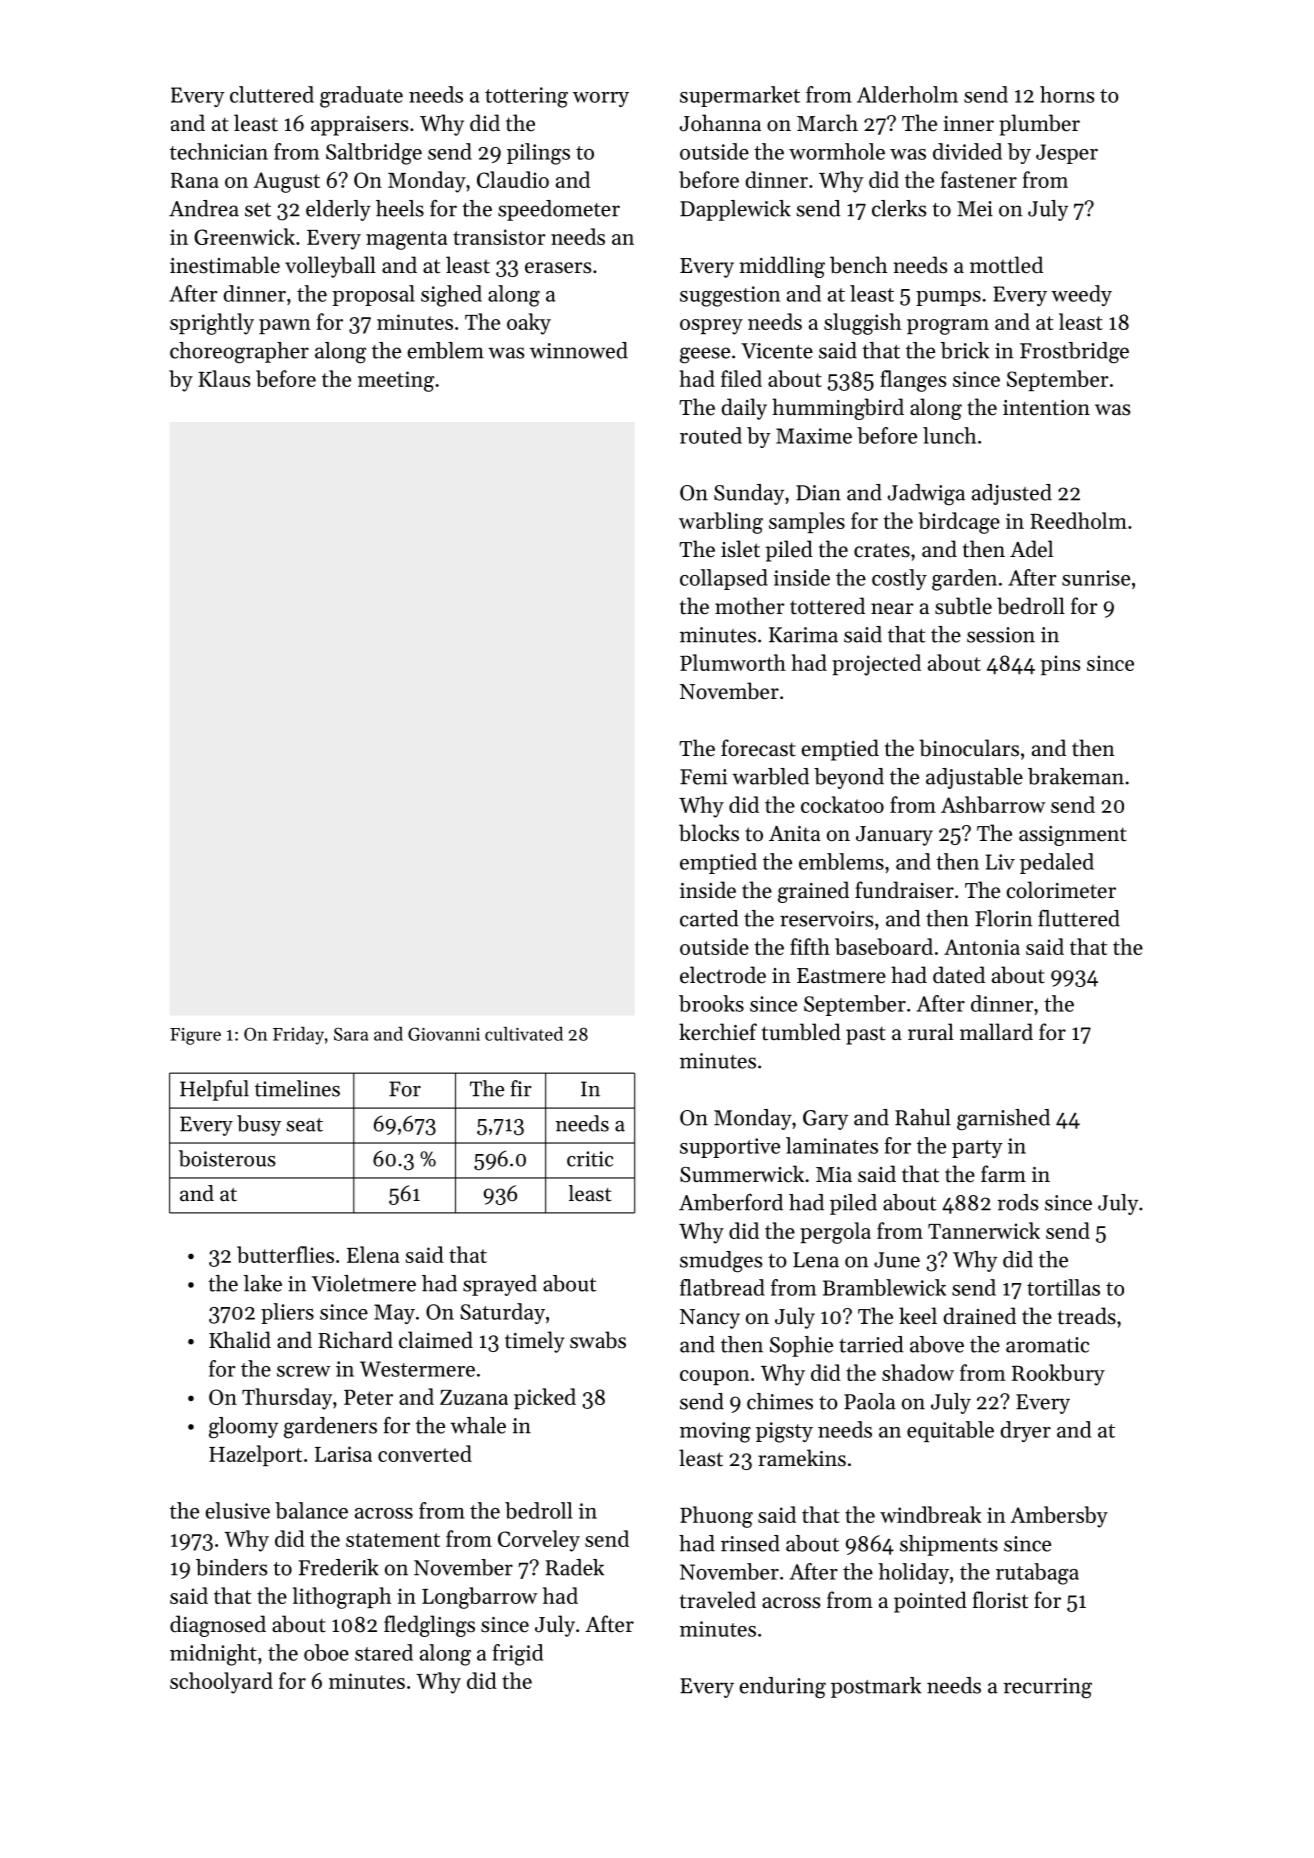  I want to click on supermarket, so click(740, 96).
